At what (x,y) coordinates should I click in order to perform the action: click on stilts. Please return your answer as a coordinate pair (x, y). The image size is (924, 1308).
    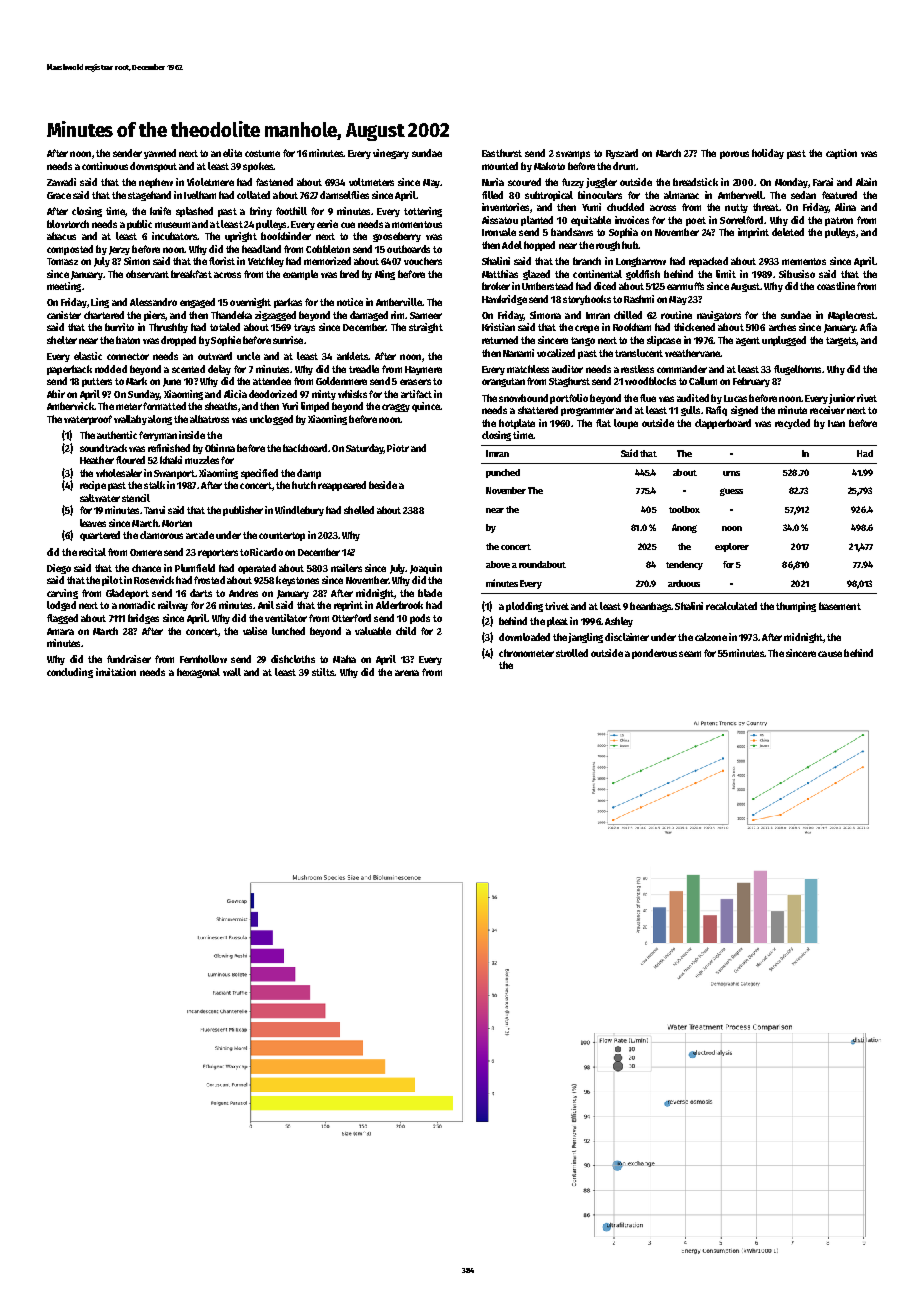
    Looking at the image, I should click on (323, 672).
